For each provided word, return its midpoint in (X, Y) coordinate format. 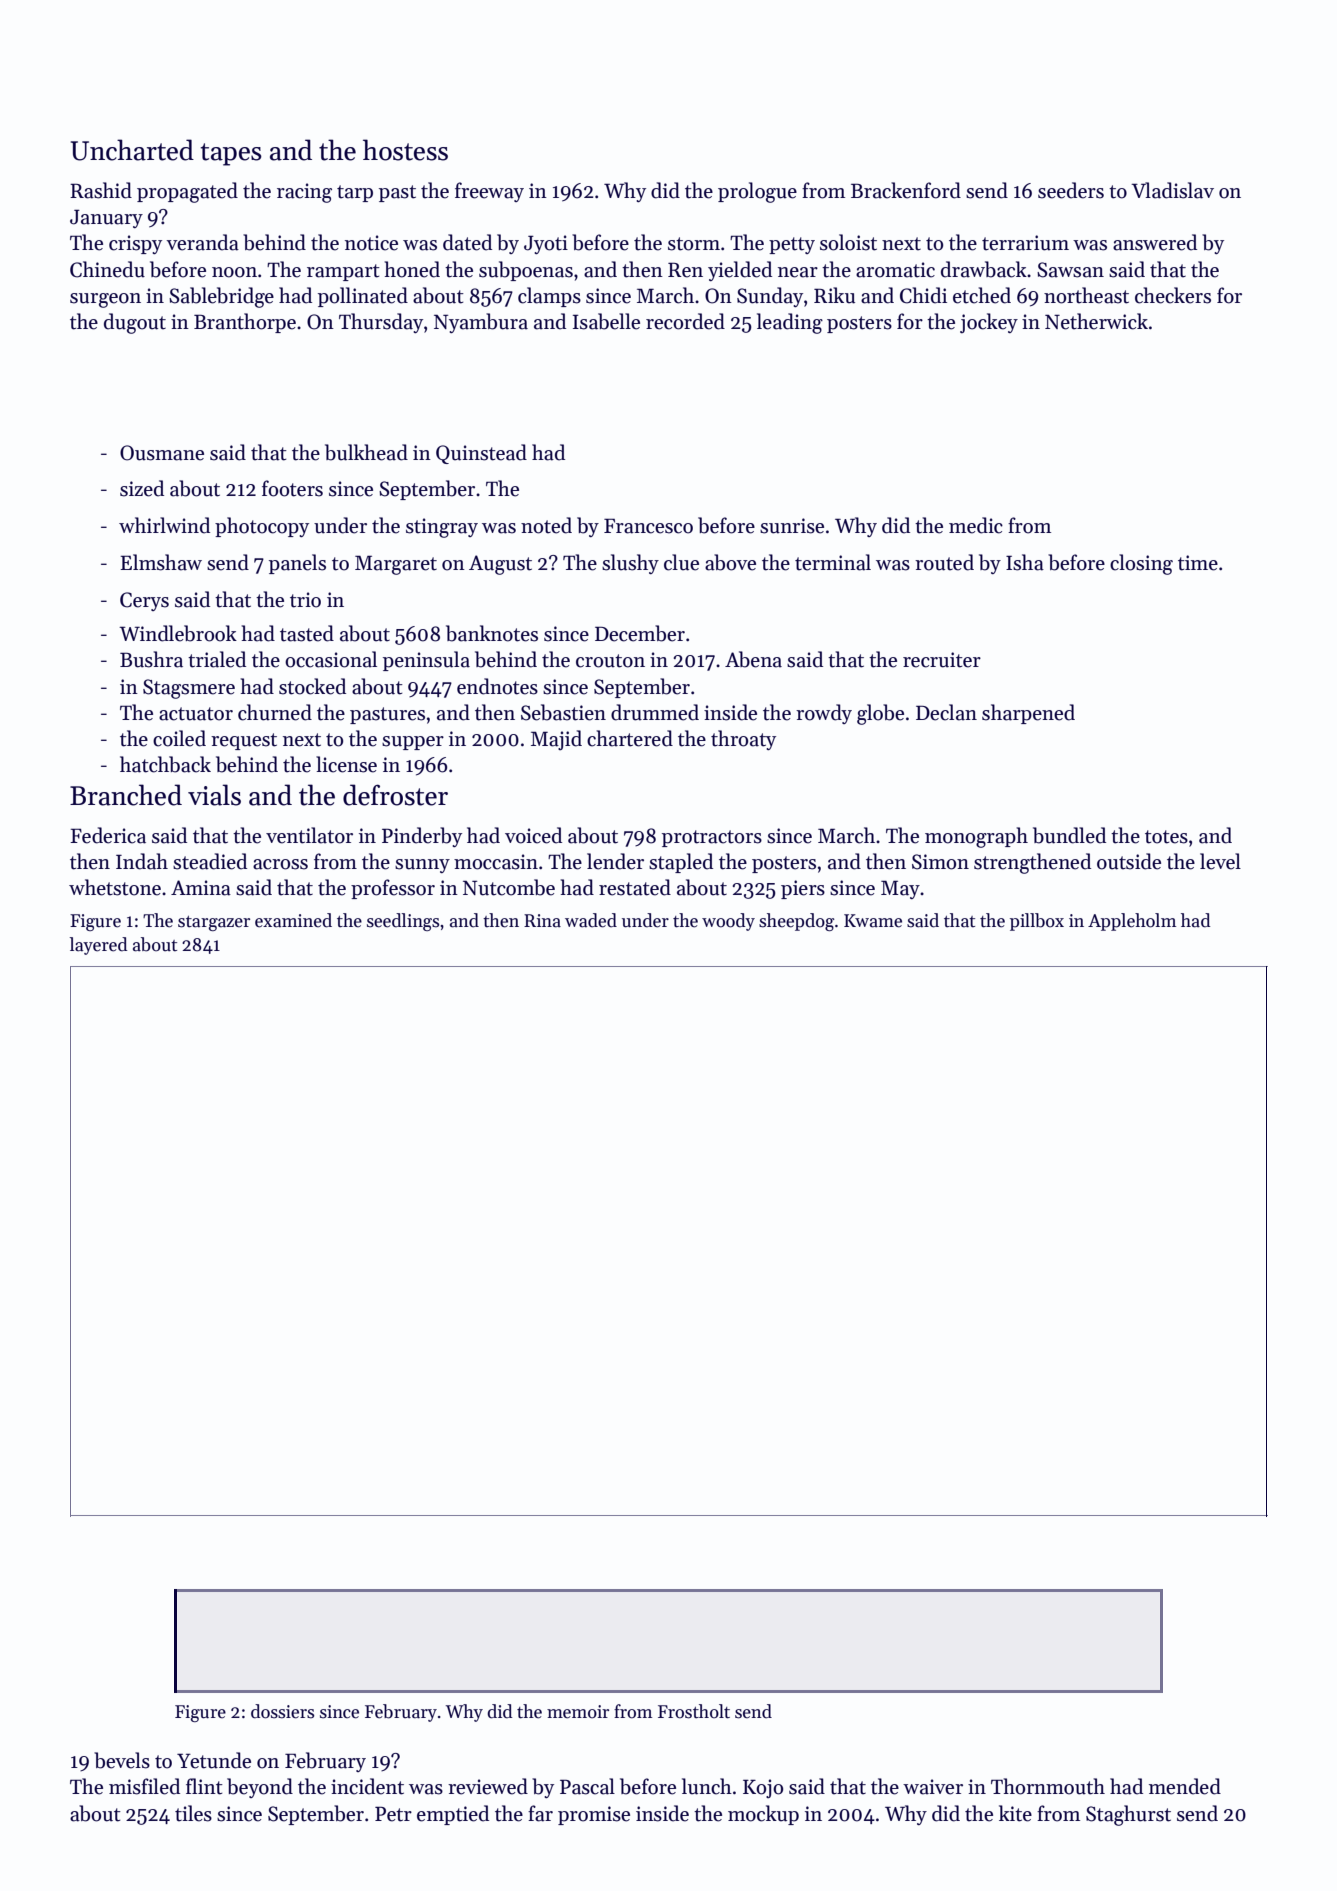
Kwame (873, 921)
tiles (193, 1813)
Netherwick (1096, 321)
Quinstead (481, 454)
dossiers (282, 1711)
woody (728, 922)
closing (1141, 564)
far (540, 1813)
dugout (135, 323)
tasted (307, 633)
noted (546, 525)
